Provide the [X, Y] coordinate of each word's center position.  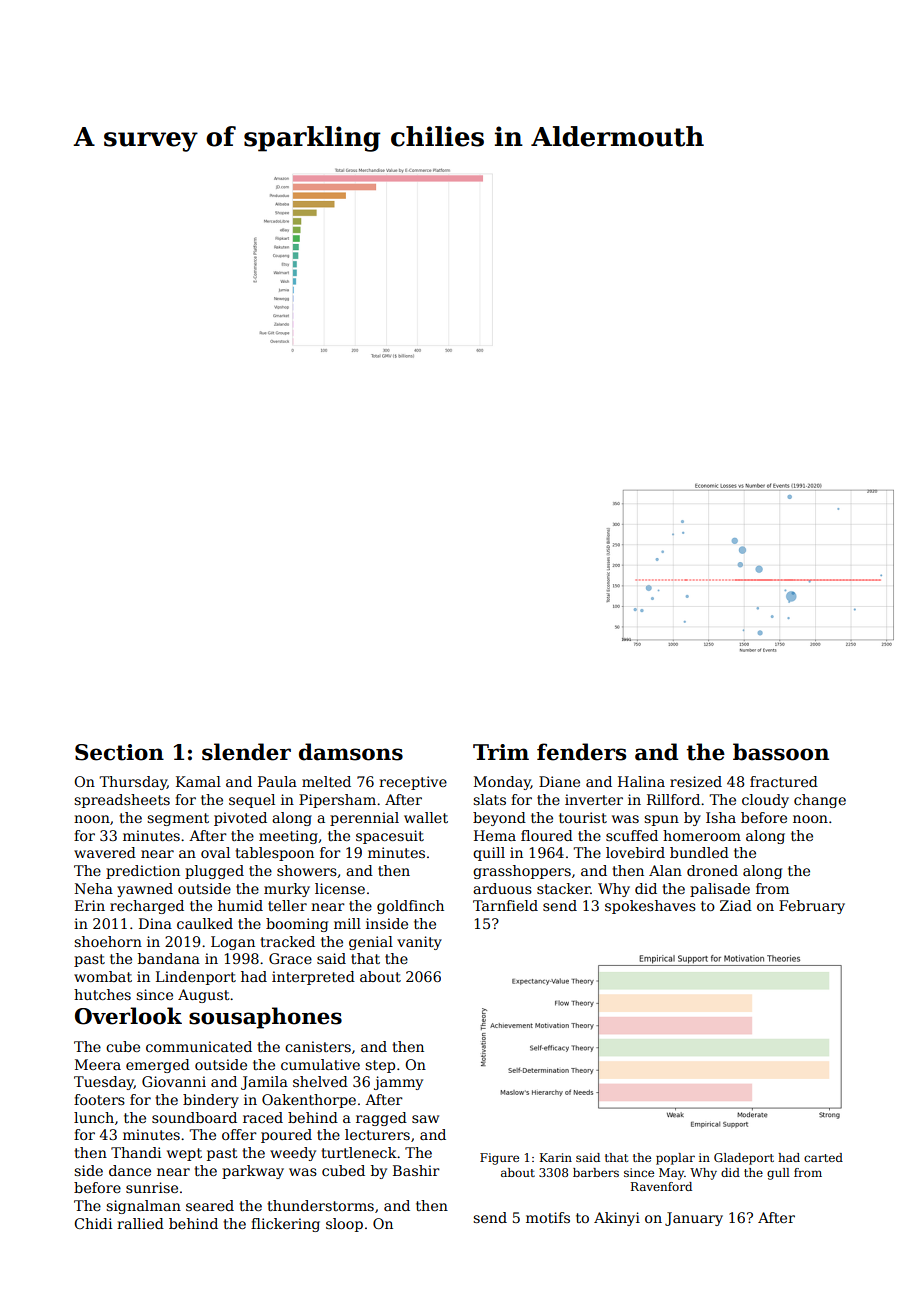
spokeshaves [650, 907]
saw [425, 1119]
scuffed [632, 835]
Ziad [736, 905]
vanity [419, 943]
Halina [641, 781]
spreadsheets [122, 801]
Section [119, 752]
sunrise [152, 1187]
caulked [205, 923]
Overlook [128, 1016]
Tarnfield [505, 905]
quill [489, 854]
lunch [94, 1117]
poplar [675, 1159]
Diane [559, 781]
